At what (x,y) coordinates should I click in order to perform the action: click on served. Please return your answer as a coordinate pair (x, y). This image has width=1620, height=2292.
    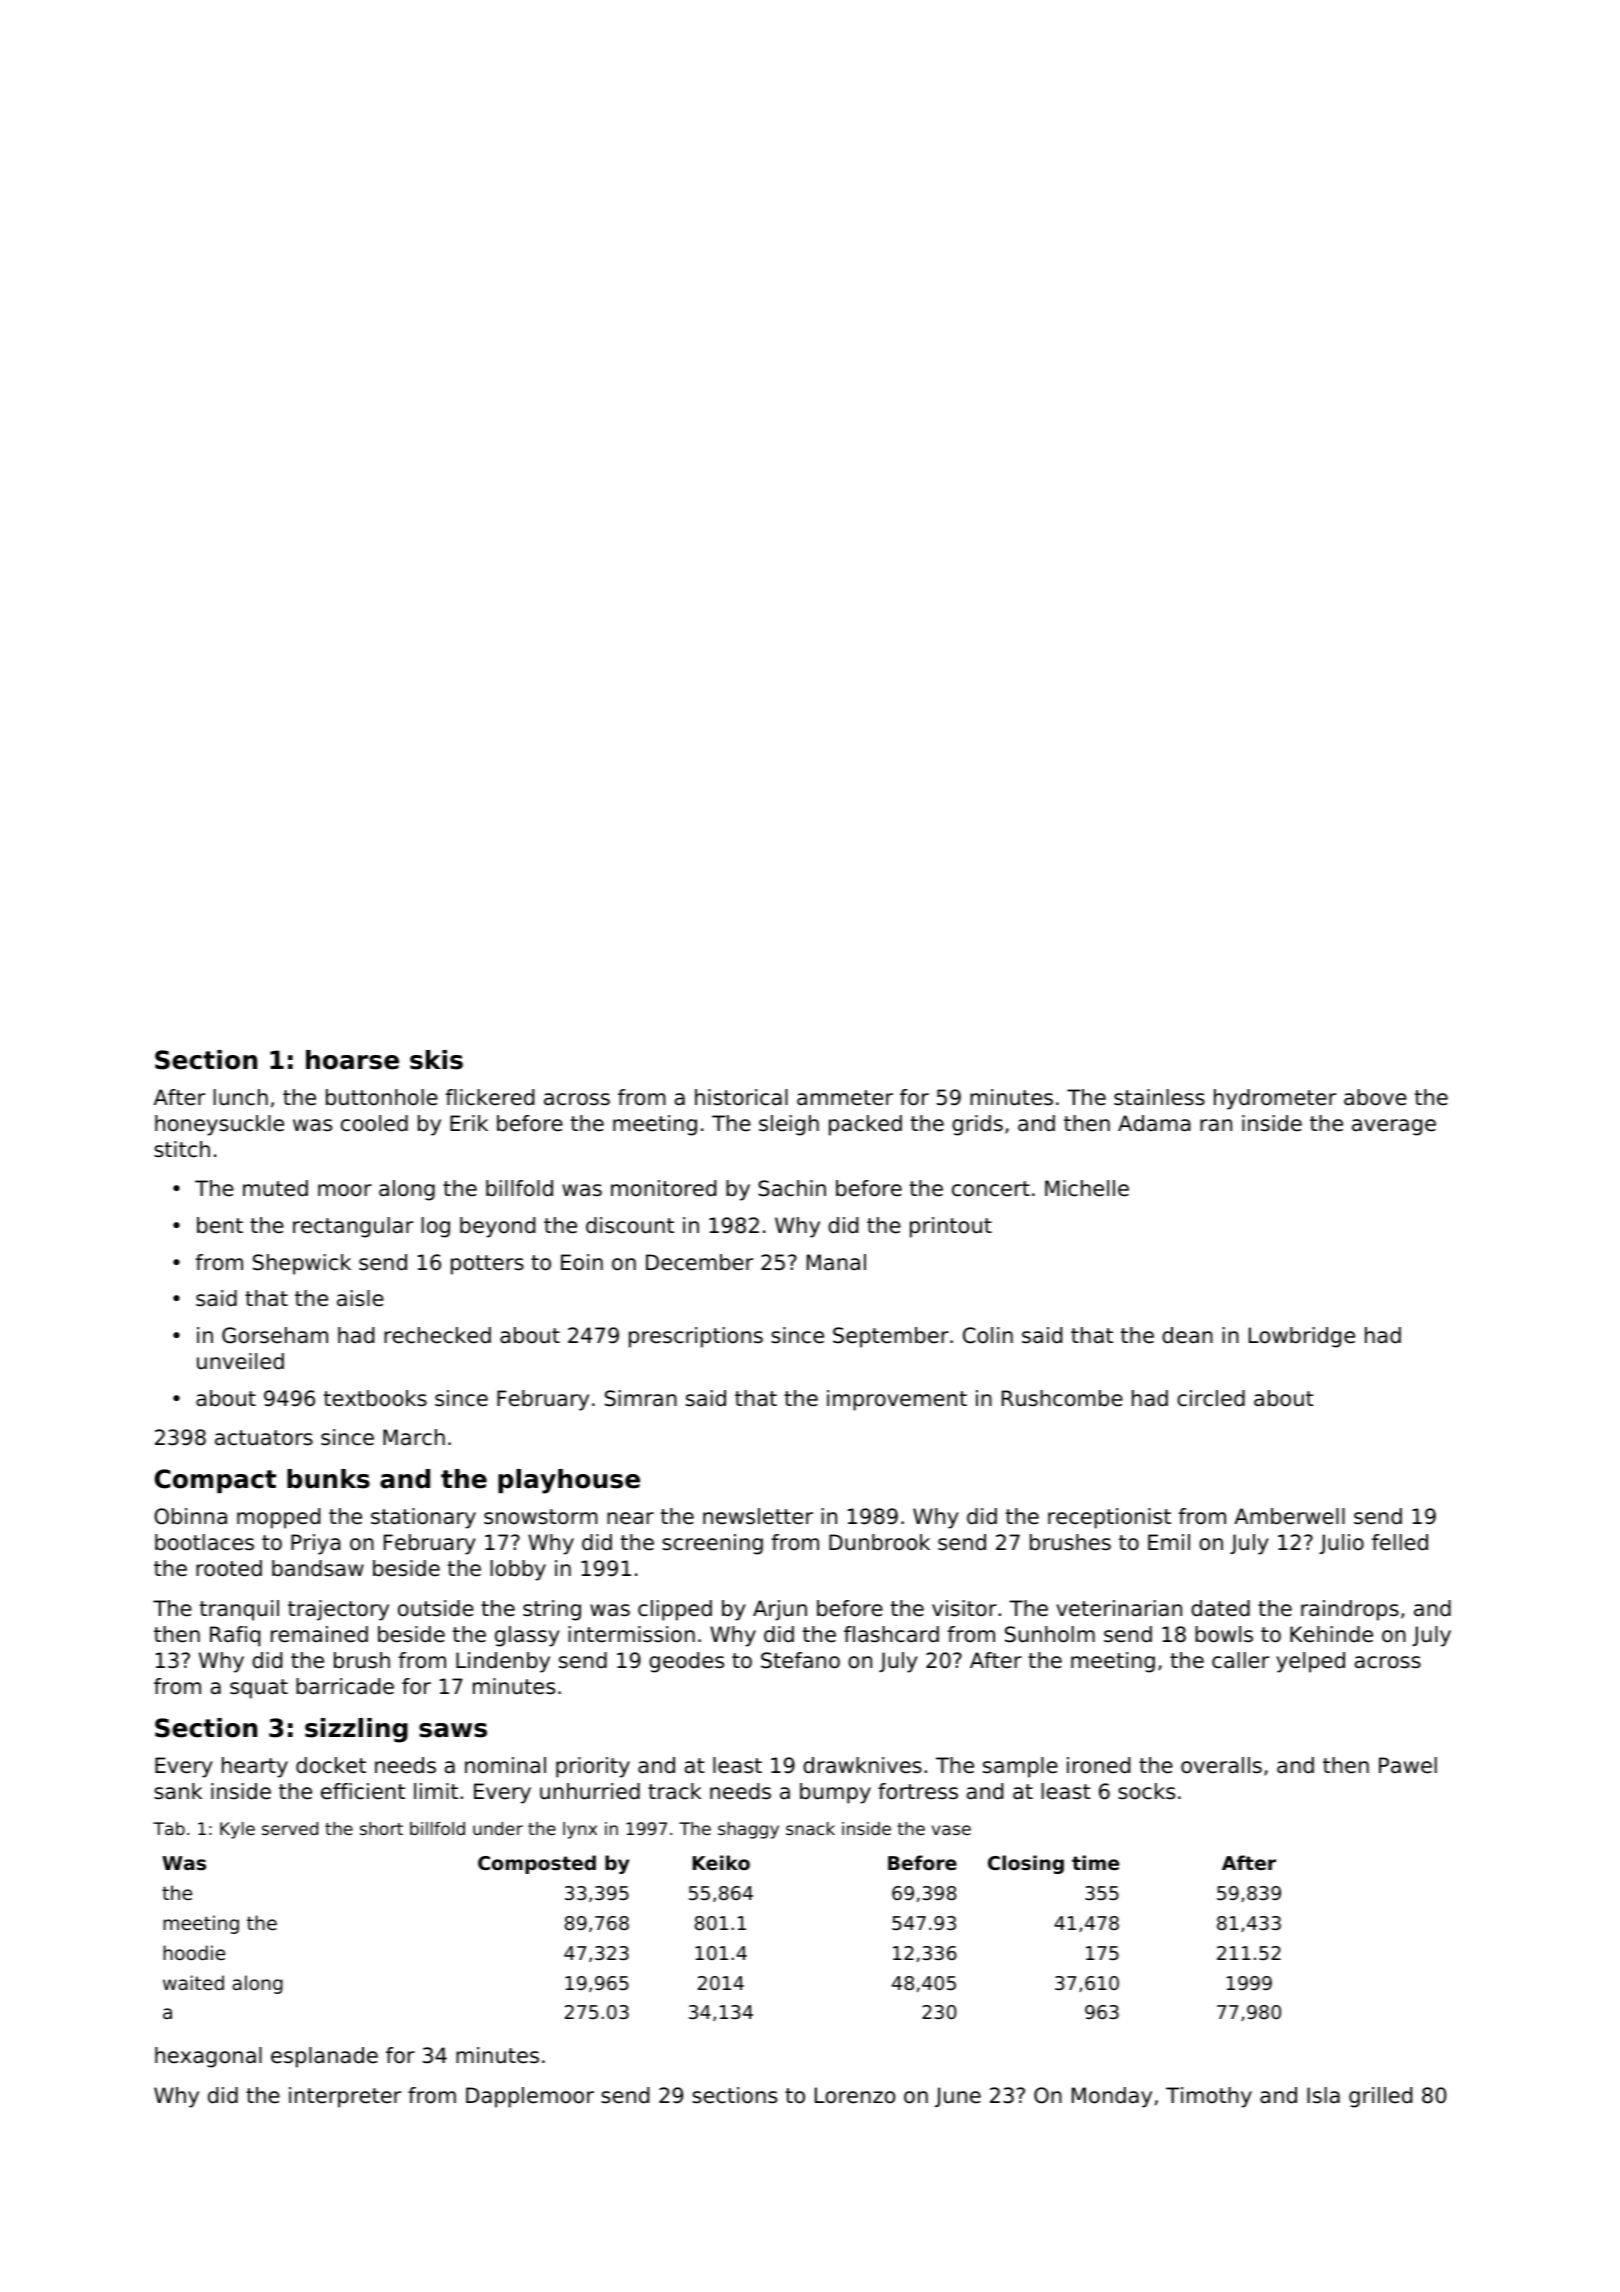
    Looking at the image, I should click on (290, 1828).
